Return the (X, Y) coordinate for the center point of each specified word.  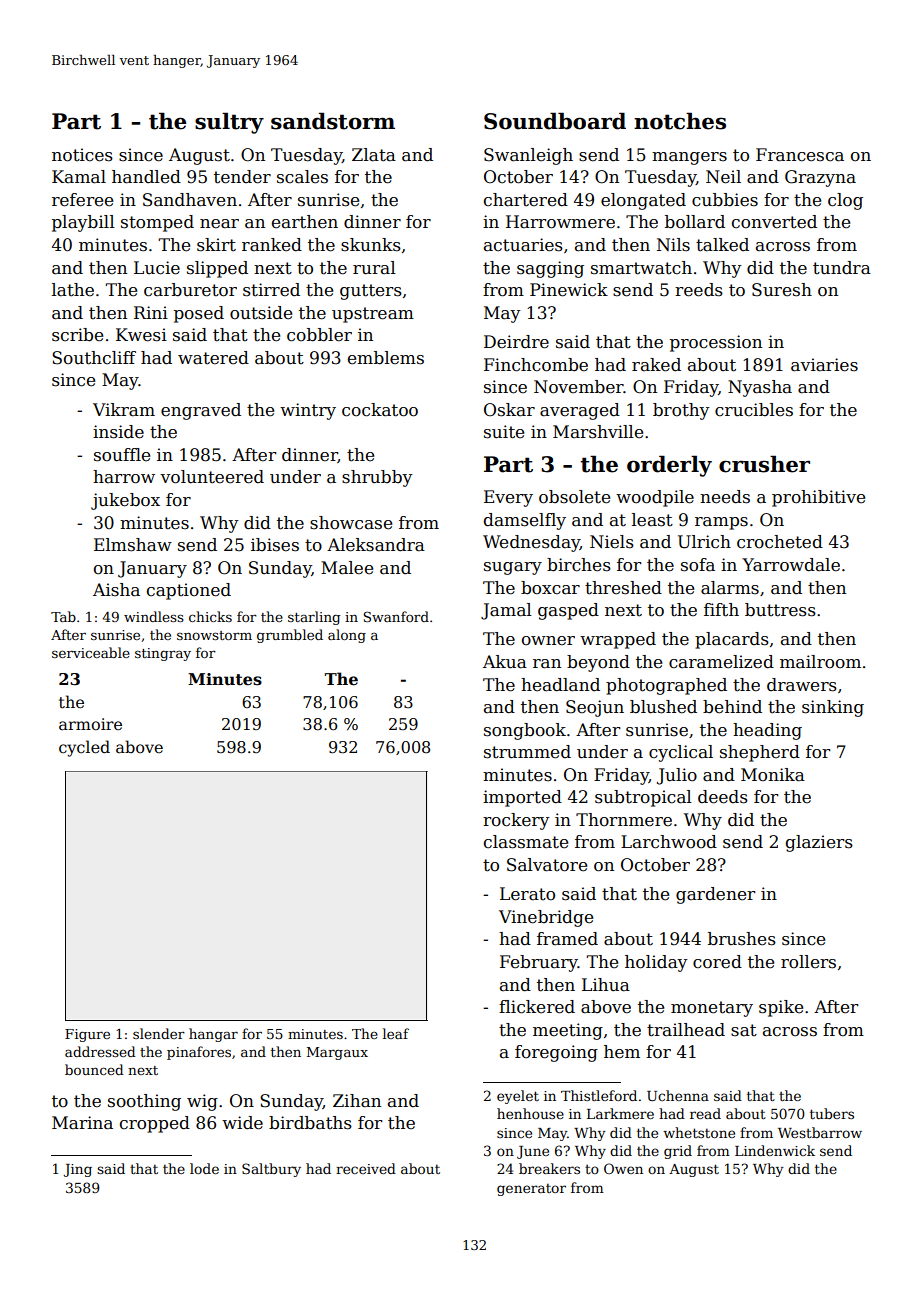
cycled (84, 748)
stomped (157, 223)
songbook (525, 731)
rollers (808, 962)
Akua (505, 662)
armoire (90, 724)
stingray (163, 654)
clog (845, 201)
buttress (780, 610)
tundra (842, 268)
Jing (78, 1170)
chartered (526, 200)
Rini (151, 312)
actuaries (523, 245)
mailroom (820, 662)
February (539, 963)
